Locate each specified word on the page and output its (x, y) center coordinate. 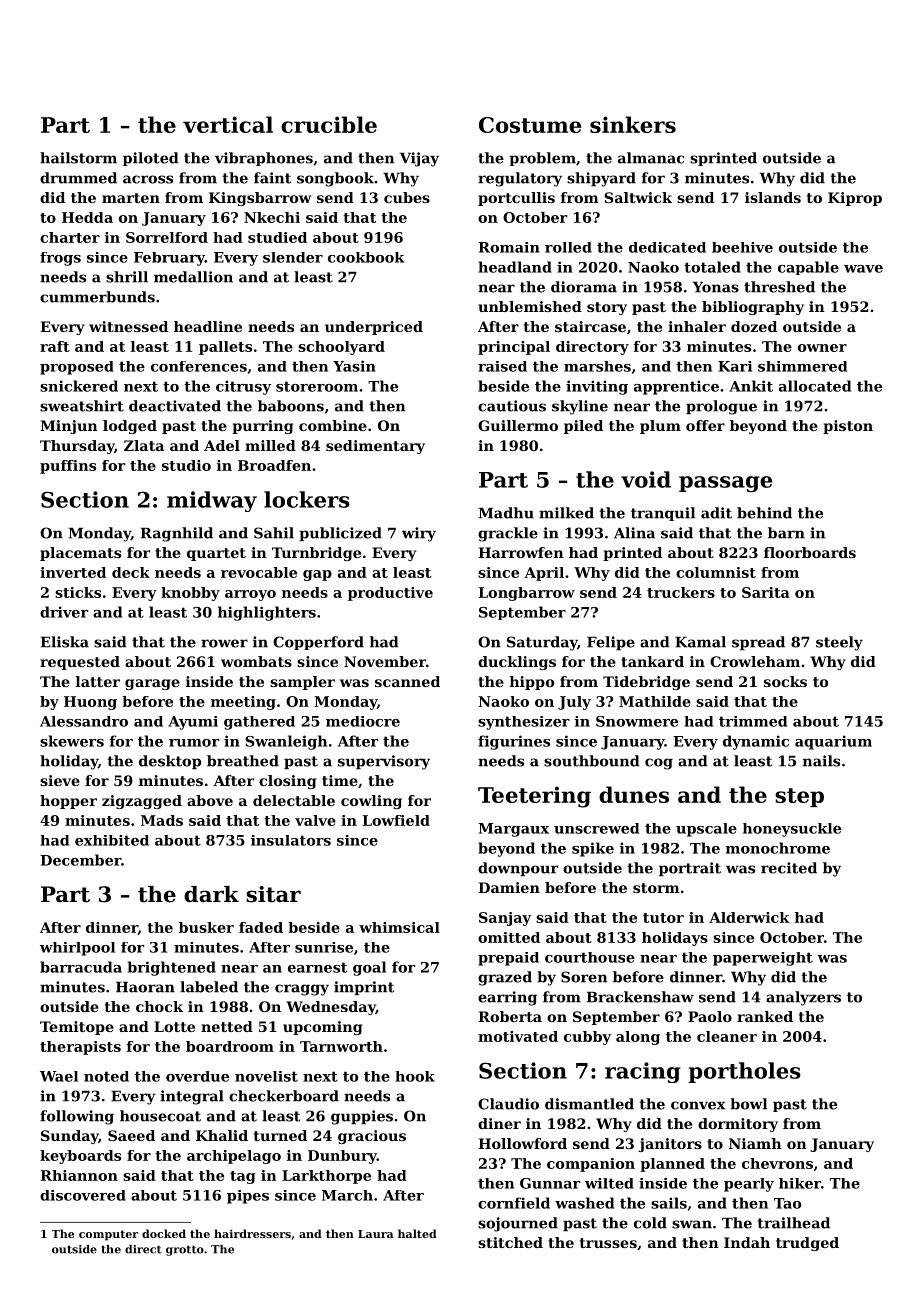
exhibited (112, 840)
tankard (652, 661)
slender (293, 257)
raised (502, 366)
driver (64, 612)
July (574, 703)
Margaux (513, 830)
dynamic (756, 742)
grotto (185, 1250)
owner (822, 348)
